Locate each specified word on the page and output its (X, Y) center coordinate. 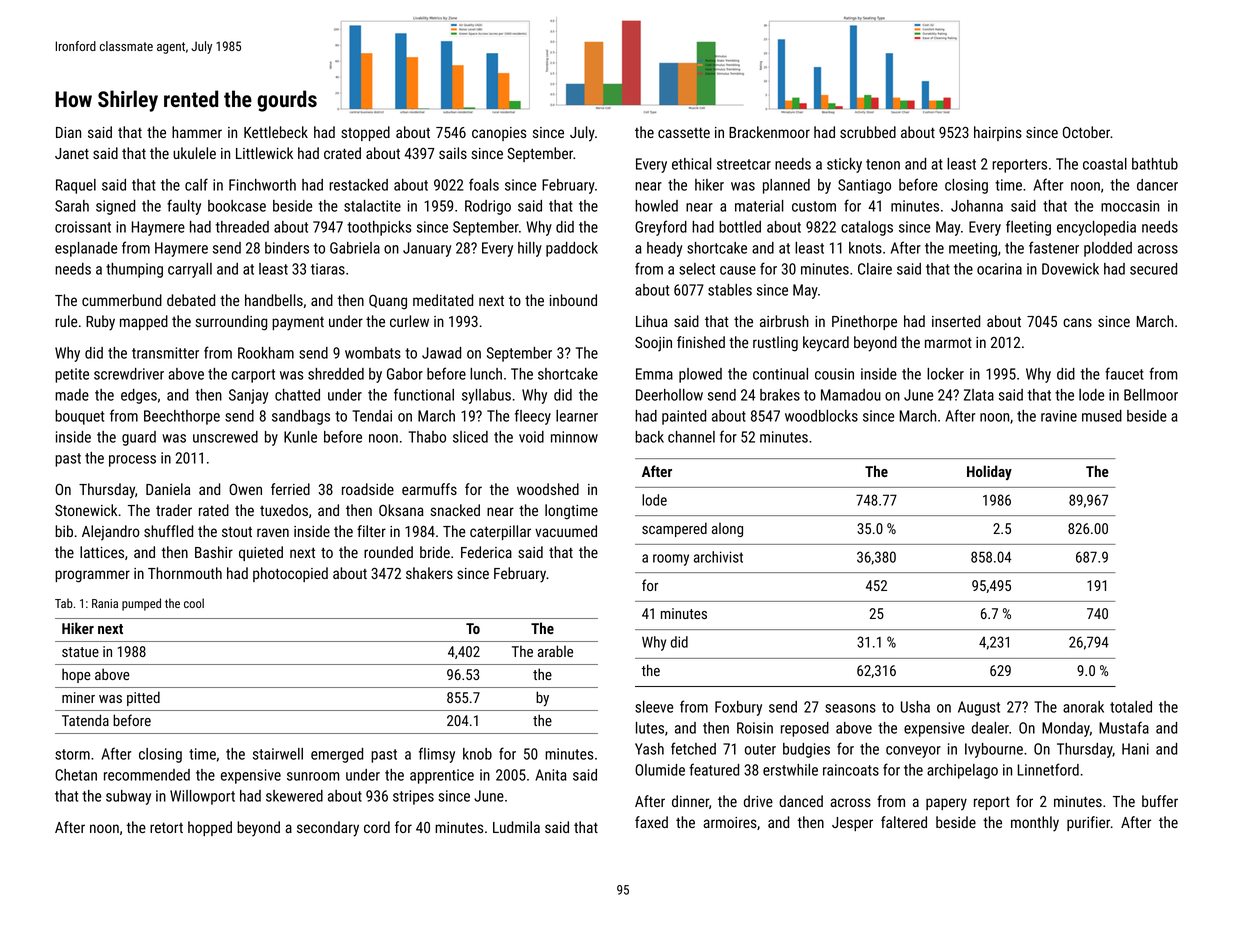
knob (477, 754)
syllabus (486, 396)
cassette (684, 133)
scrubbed (868, 132)
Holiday (989, 472)
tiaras (328, 269)
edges (139, 396)
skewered (294, 796)
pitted (143, 698)
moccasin (1130, 206)
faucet (1124, 373)
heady (664, 249)
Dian (68, 132)
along (727, 530)
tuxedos (284, 510)
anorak (1083, 707)
